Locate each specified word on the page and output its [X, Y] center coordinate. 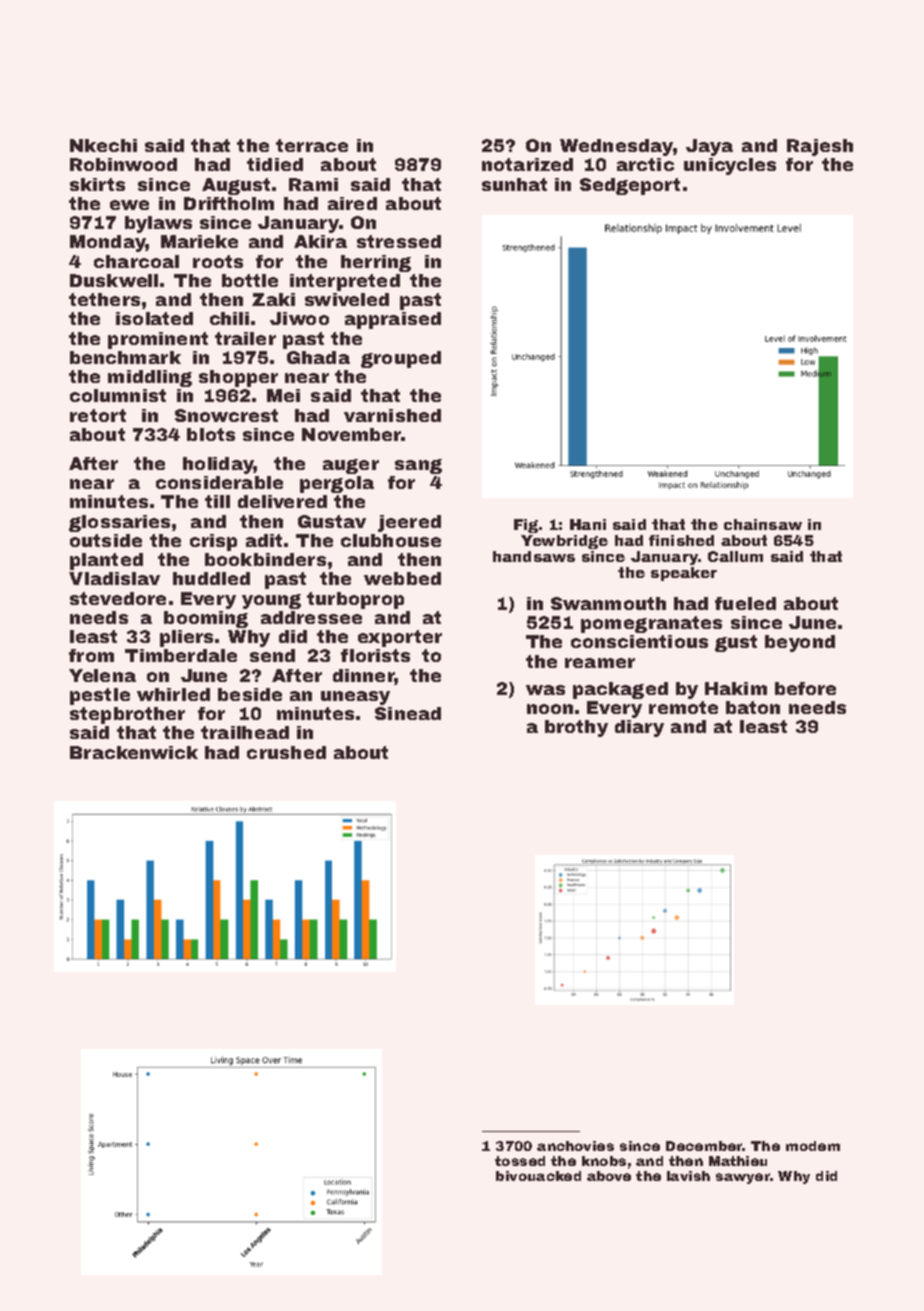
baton [753, 707]
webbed [402, 578]
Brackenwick [134, 752]
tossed [520, 1161]
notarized [527, 164]
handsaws [534, 556]
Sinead [408, 713]
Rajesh [820, 147]
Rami [313, 184]
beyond [800, 643]
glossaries [119, 523]
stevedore [118, 598]
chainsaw [763, 524]
